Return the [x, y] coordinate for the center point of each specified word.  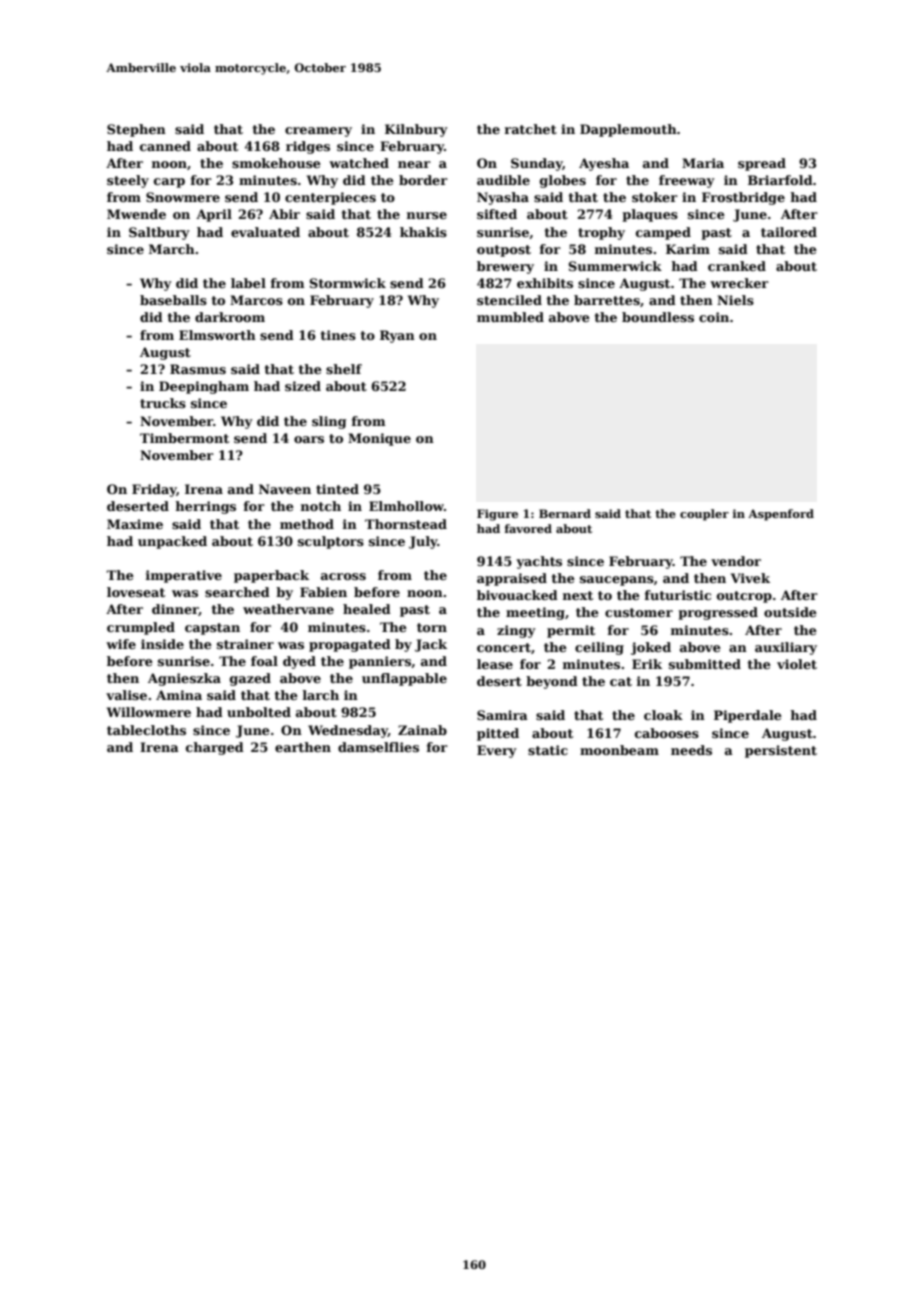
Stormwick [348, 283]
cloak [663, 715]
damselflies [378, 747]
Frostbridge [743, 198]
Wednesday [348, 731]
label [248, 283]
